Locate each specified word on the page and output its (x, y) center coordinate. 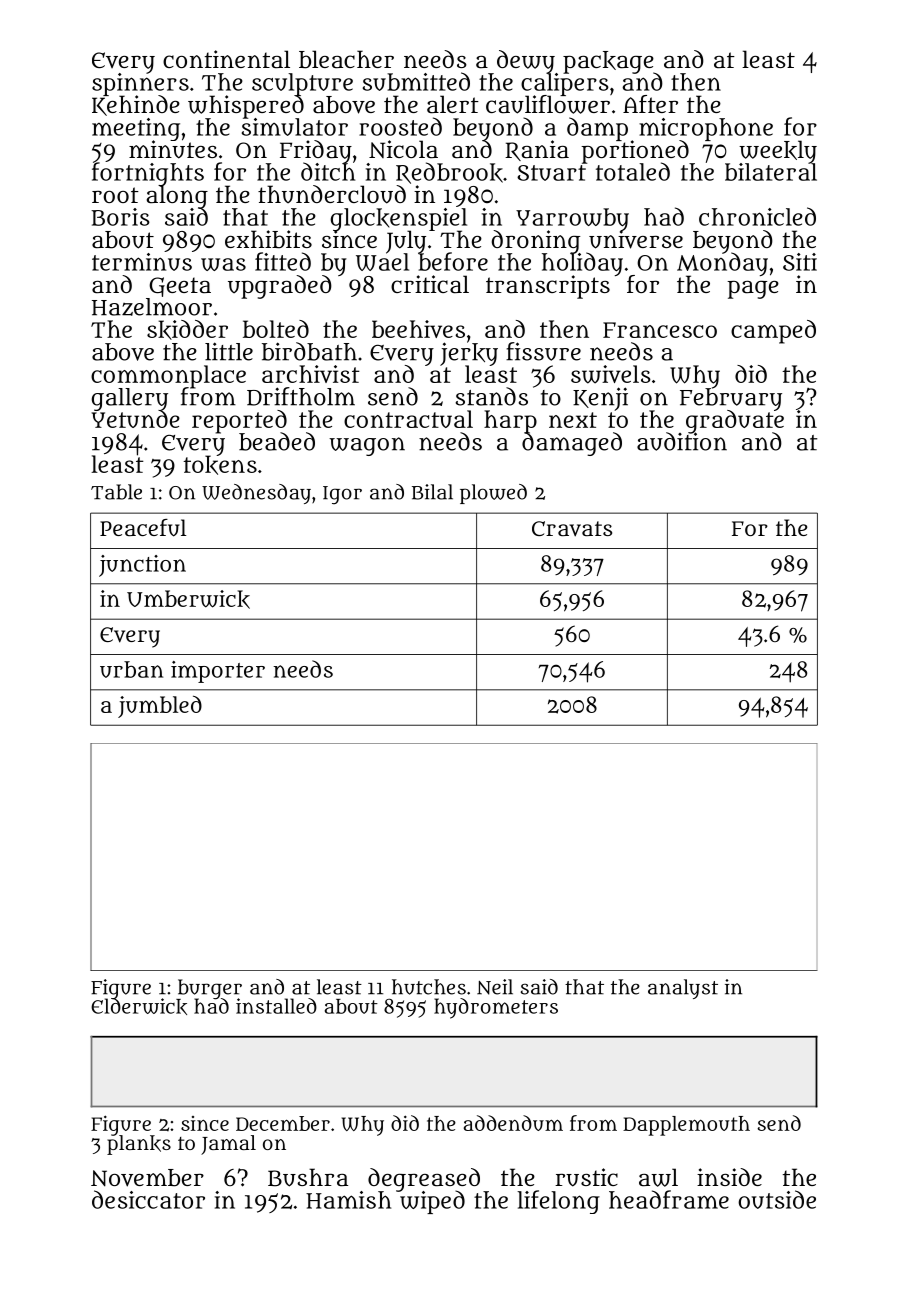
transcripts (548, 287)
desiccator (148, 1199)
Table (116, 492)
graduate (735, 422)
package (609, 62)
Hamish (348, 1200)
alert (453, 104)
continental (226, 59)
